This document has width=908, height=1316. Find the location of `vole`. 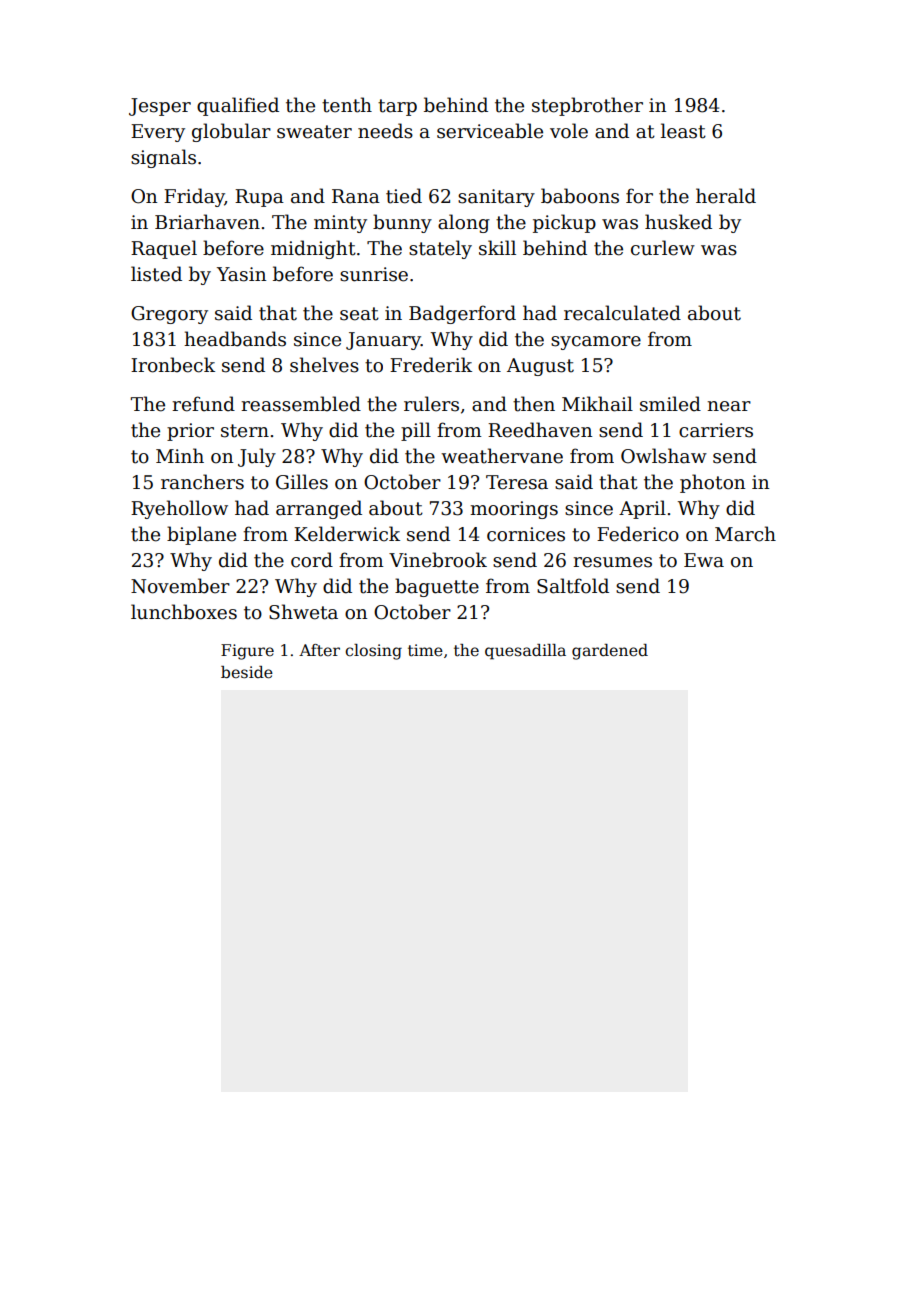

vole is located at coordinates (569, 131).
